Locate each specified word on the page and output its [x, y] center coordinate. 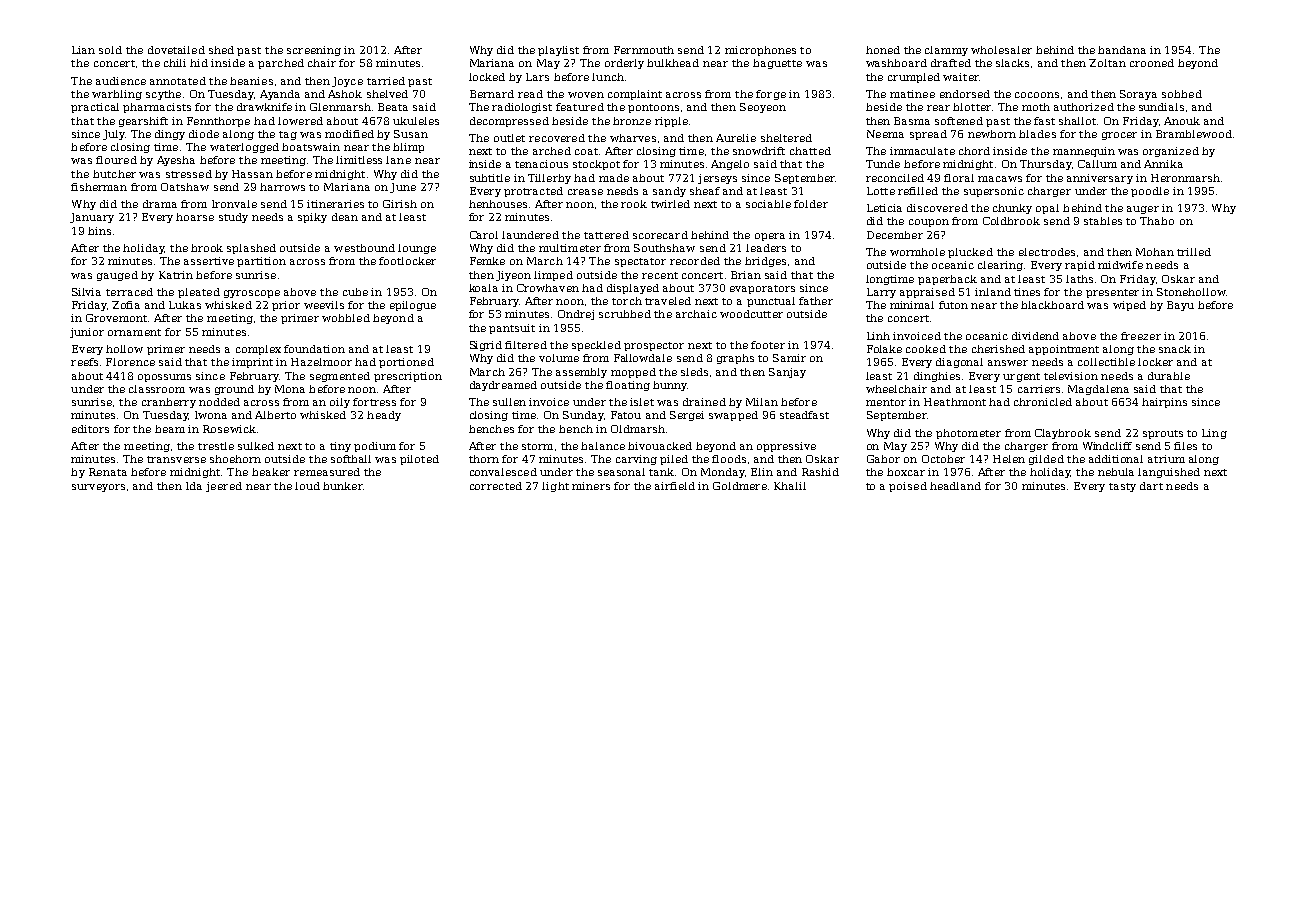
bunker [343, 486]
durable [1169, 376]
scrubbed [625, 314]
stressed [189, 174]
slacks [1012, 63]
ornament [134, 332]
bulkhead [673, 63]
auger [1143, 210]
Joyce [347, 82]
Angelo [730, 165]
